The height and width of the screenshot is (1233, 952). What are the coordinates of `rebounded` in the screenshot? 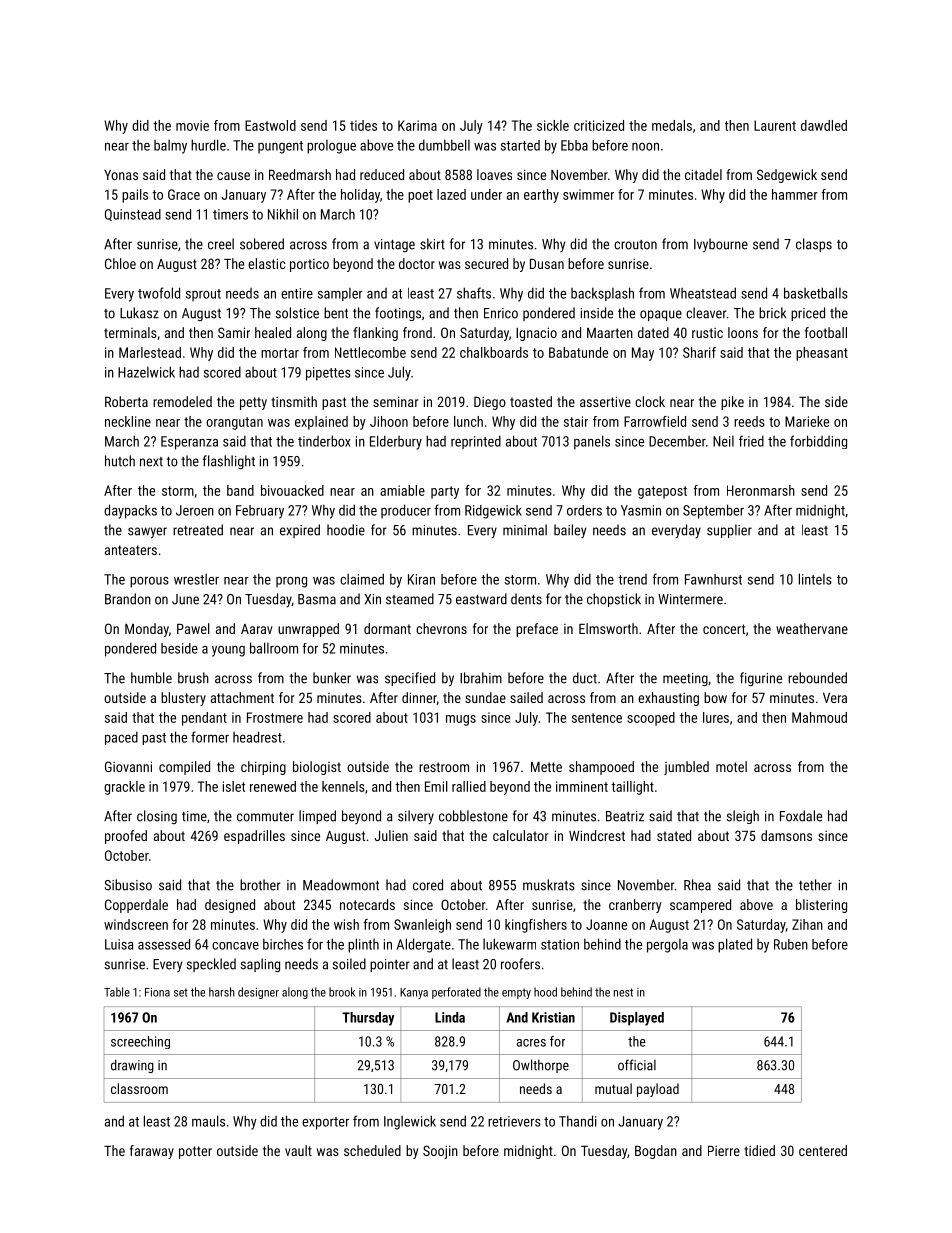 It's located at (817, 678).
